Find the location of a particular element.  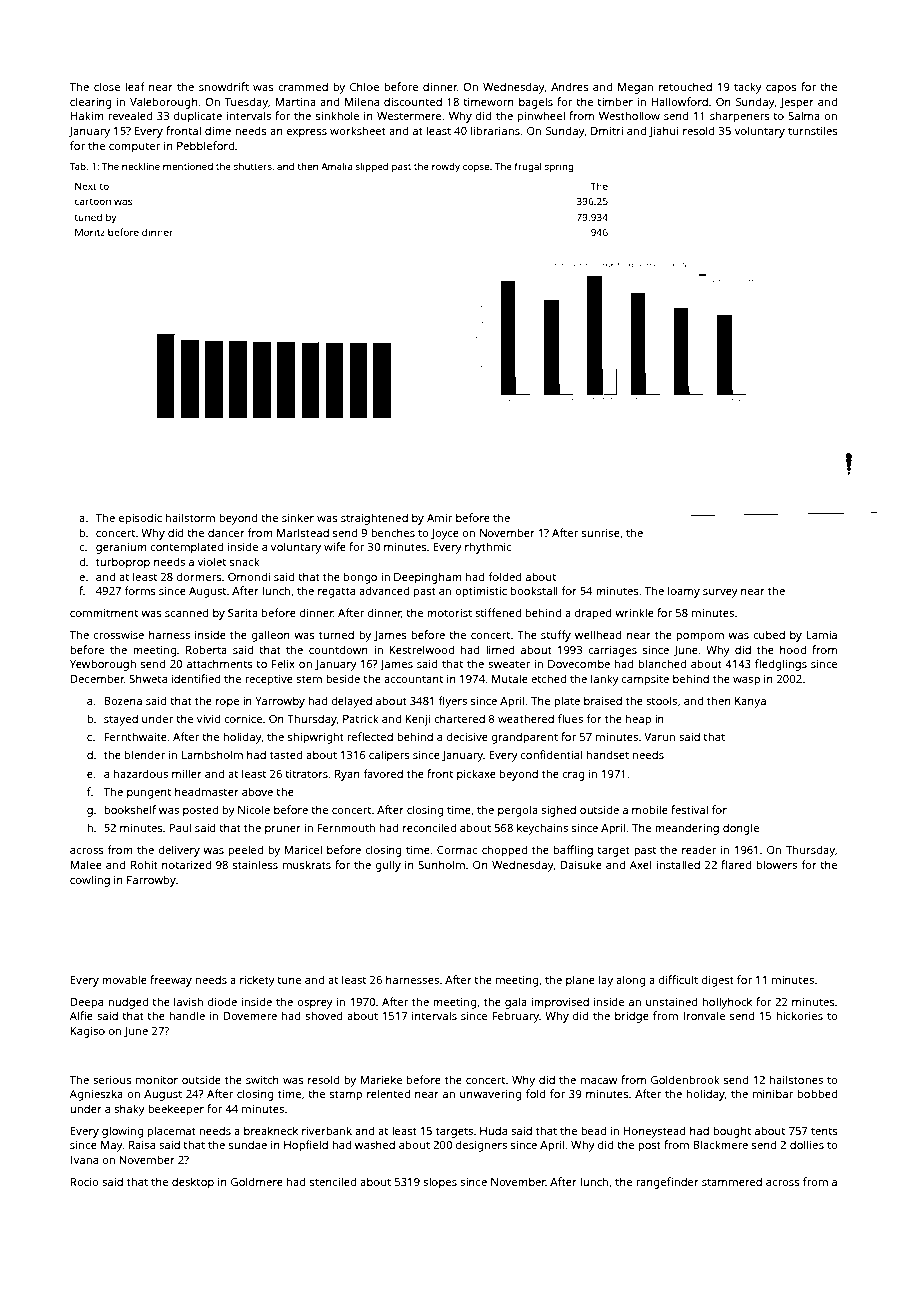

Chloe is located at coordinates (364, 86).
